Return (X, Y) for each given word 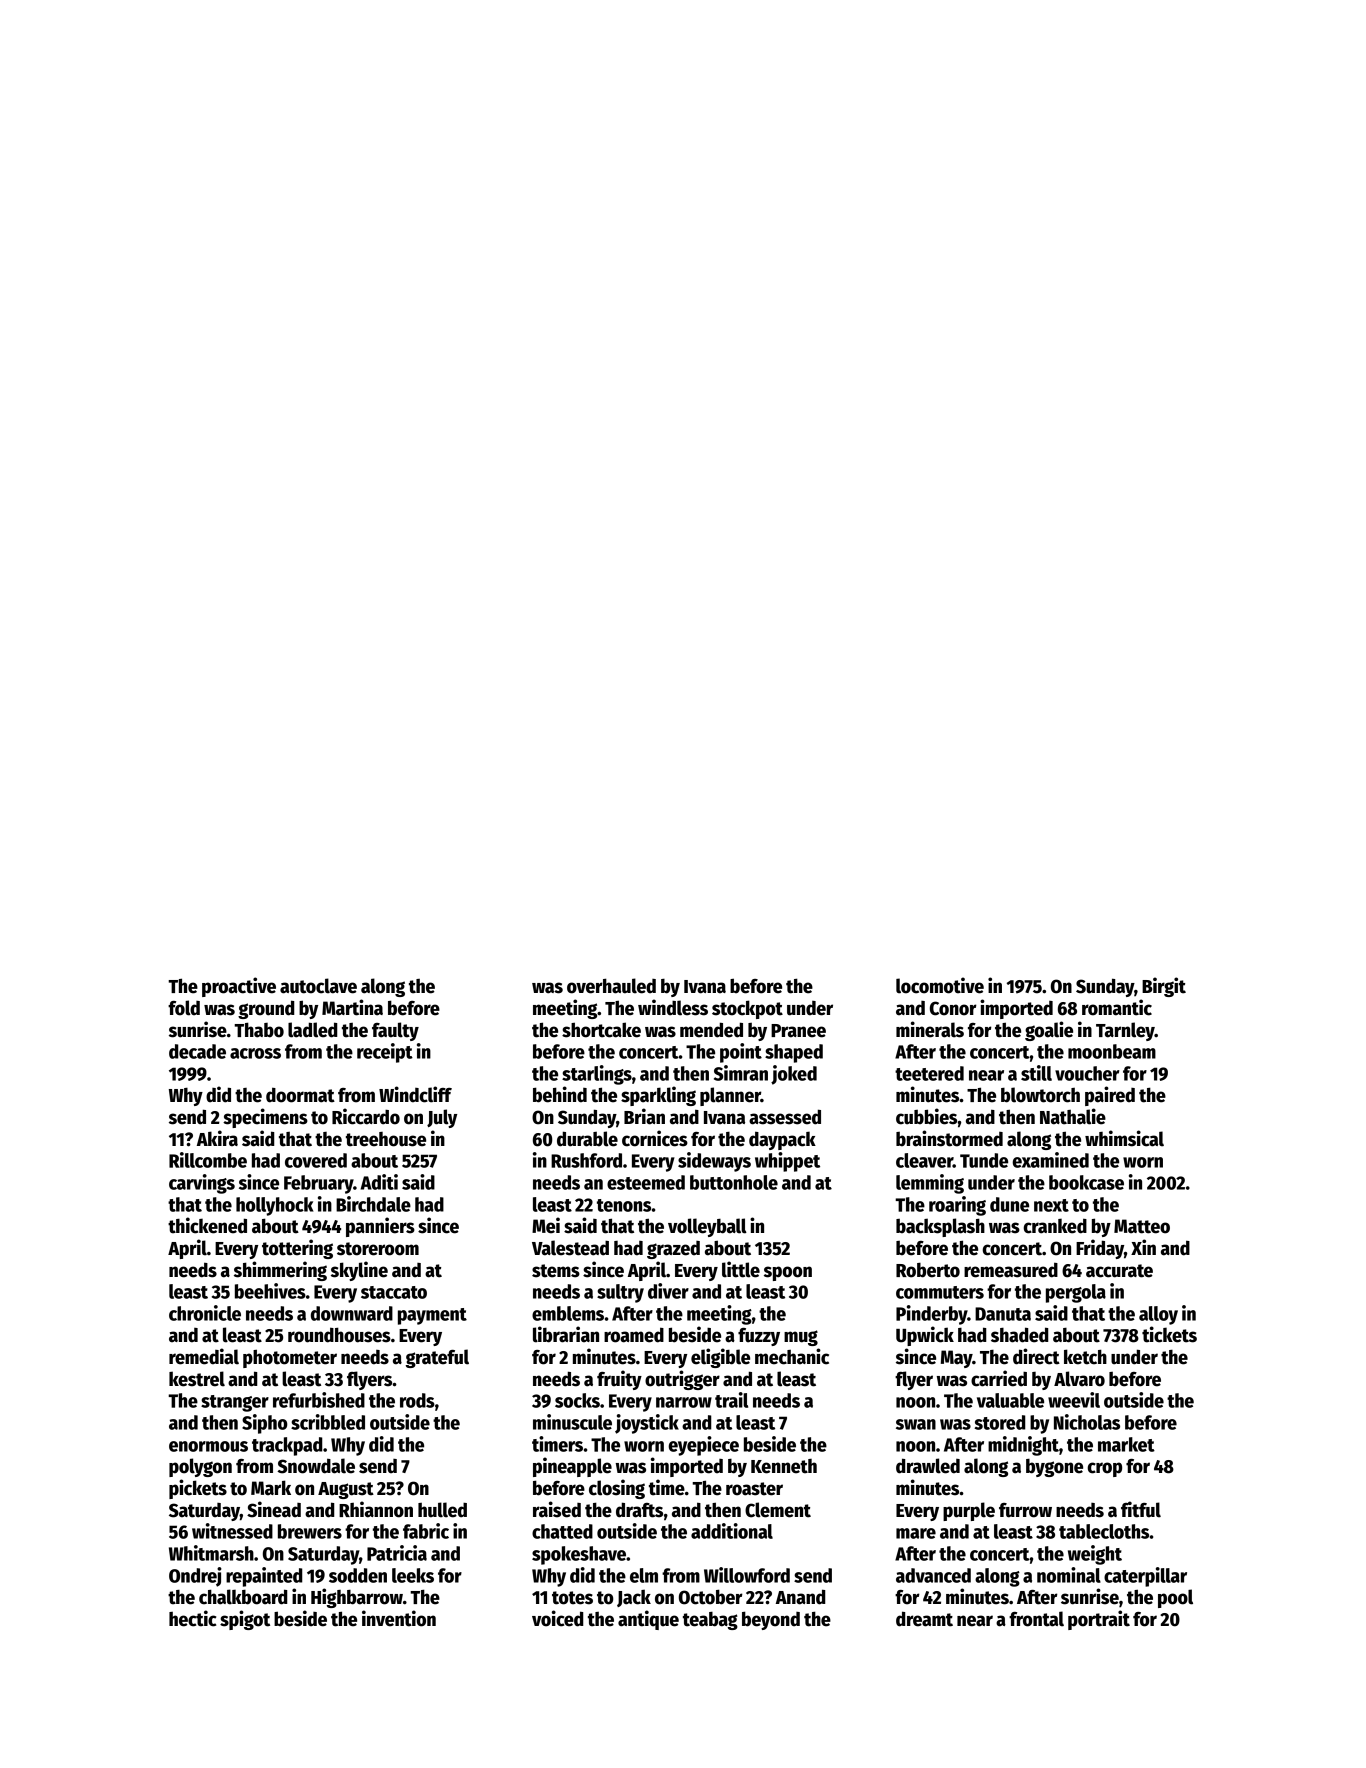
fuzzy (759, 1337)
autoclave (318, 986)
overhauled (611, 986)
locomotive (940, 985)
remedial (204, 1356)
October (711, 1597)
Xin (1143, 1247)
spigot (245, 1620)
